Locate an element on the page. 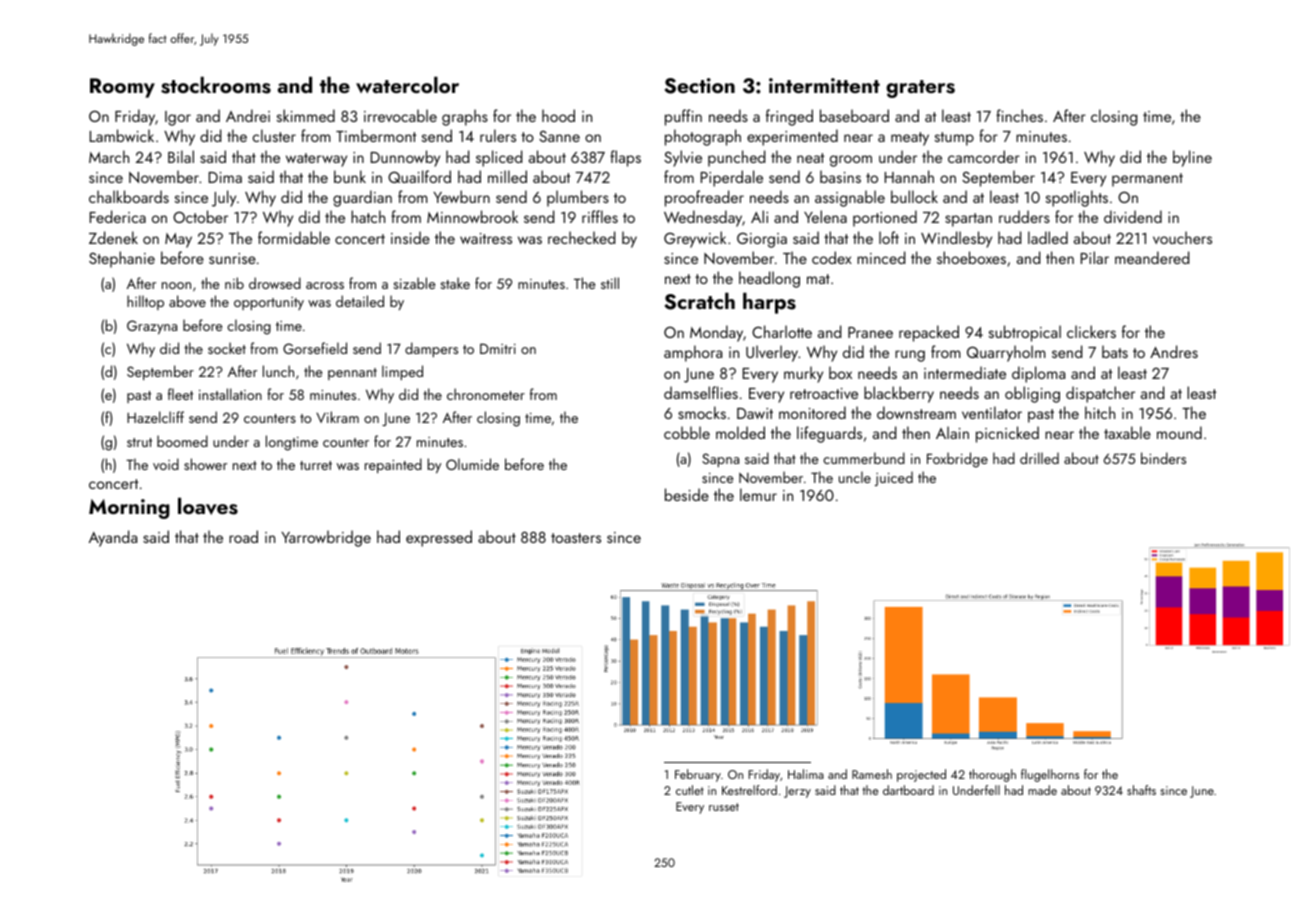  Greywick is located at coordinates (695, 239).
